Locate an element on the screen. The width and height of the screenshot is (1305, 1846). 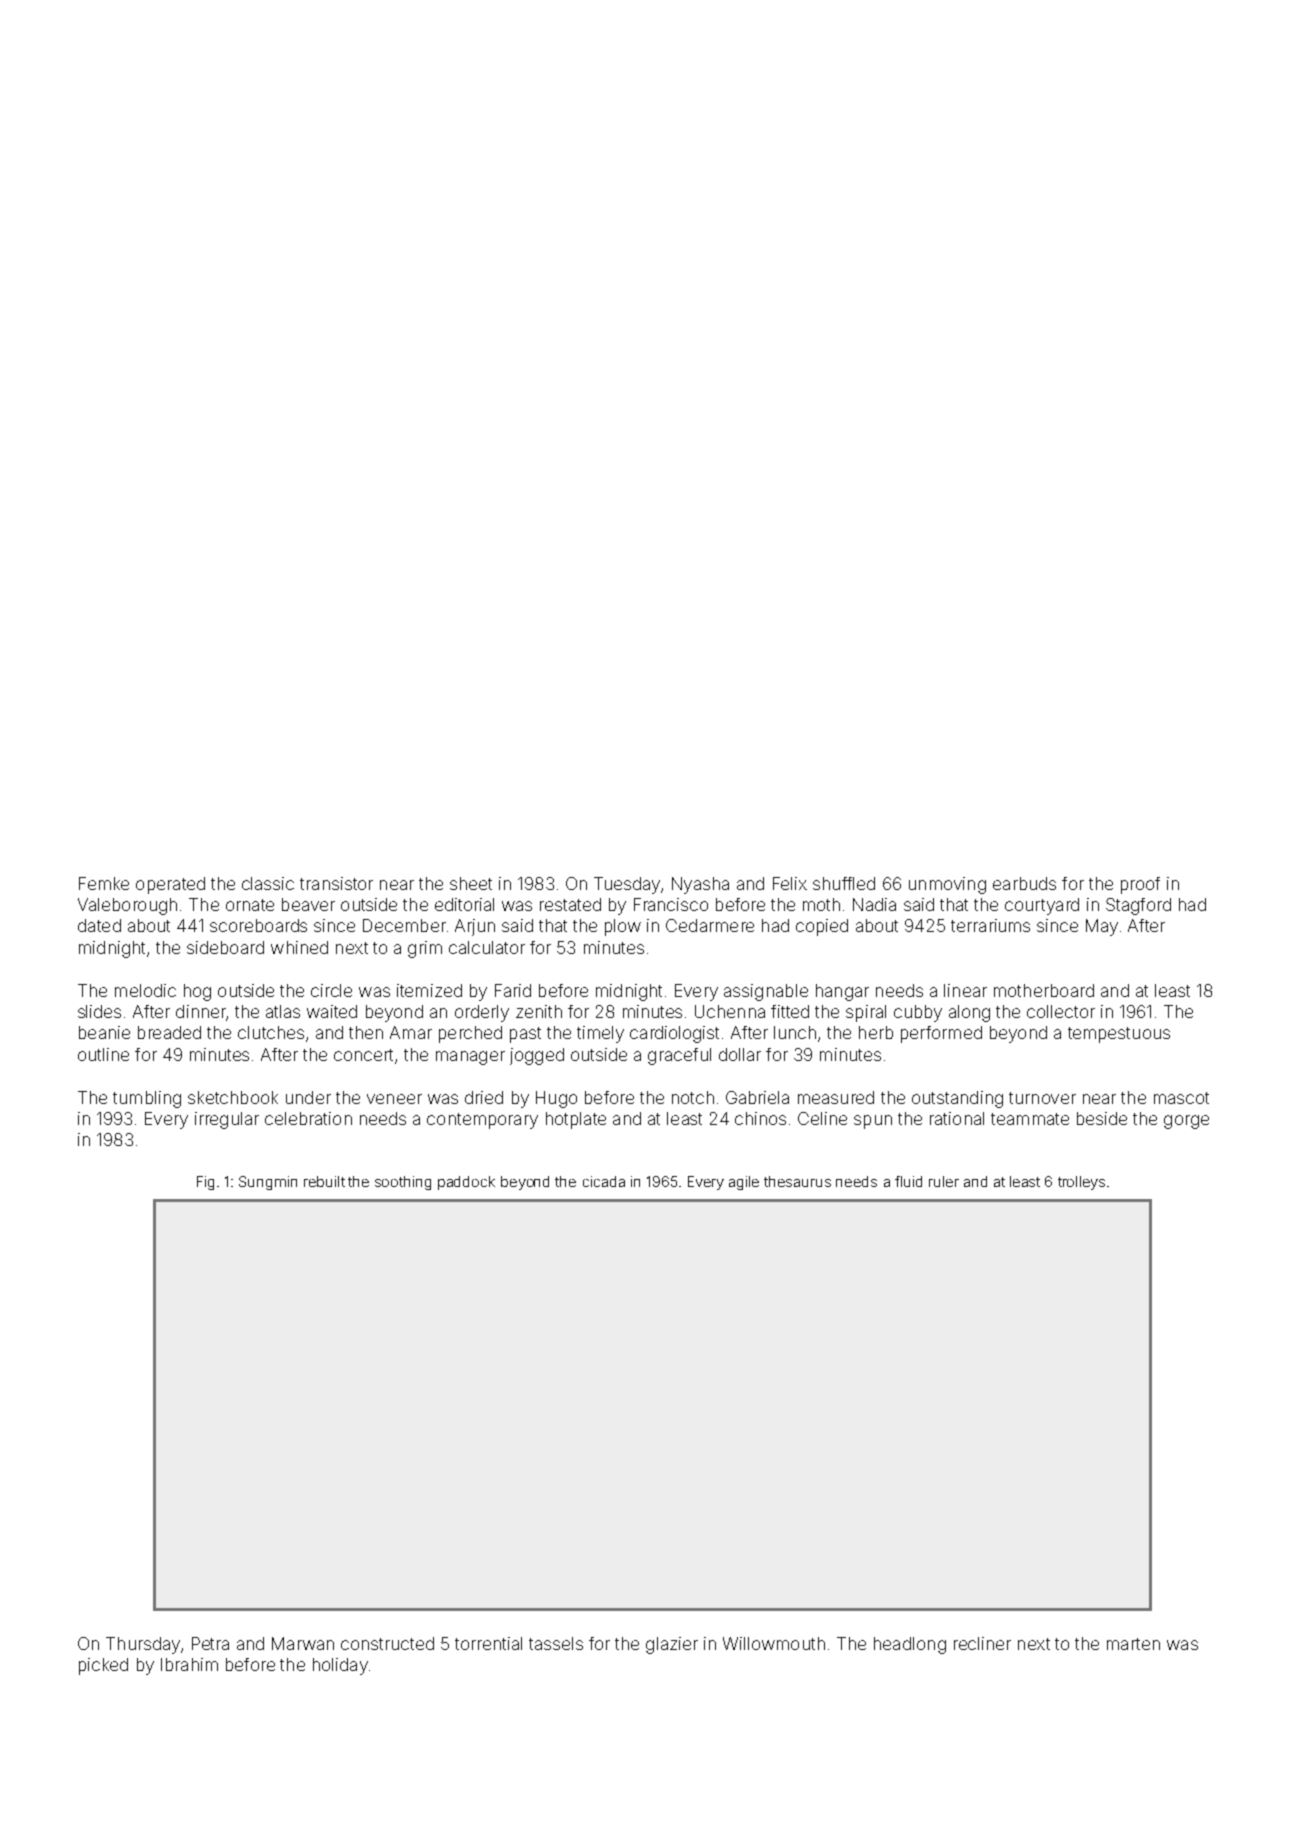
trolleys is located at coordinates (1081, 1183).
